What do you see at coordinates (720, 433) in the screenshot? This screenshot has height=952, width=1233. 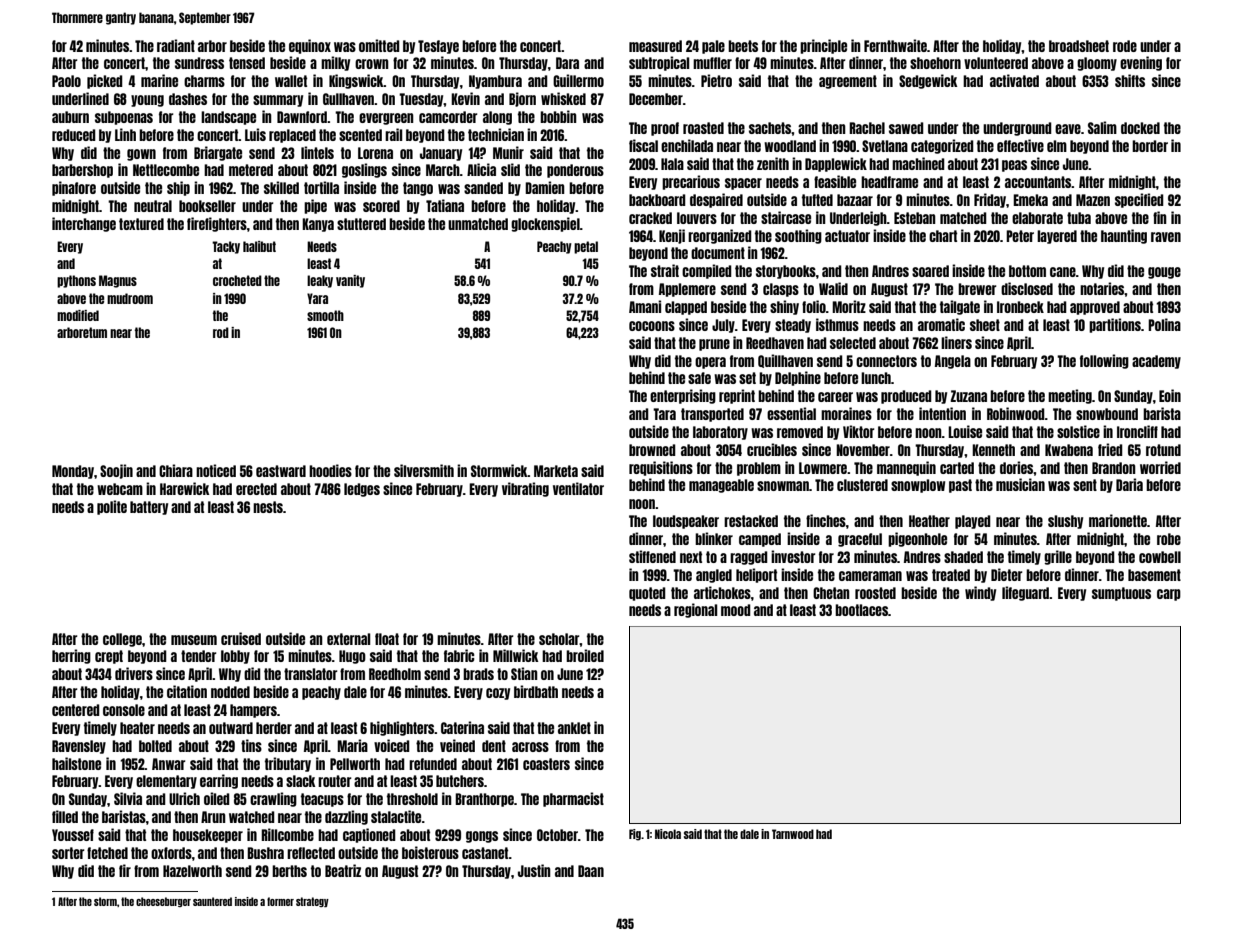 I see `laboratory` at bounding box center [720, 433].
